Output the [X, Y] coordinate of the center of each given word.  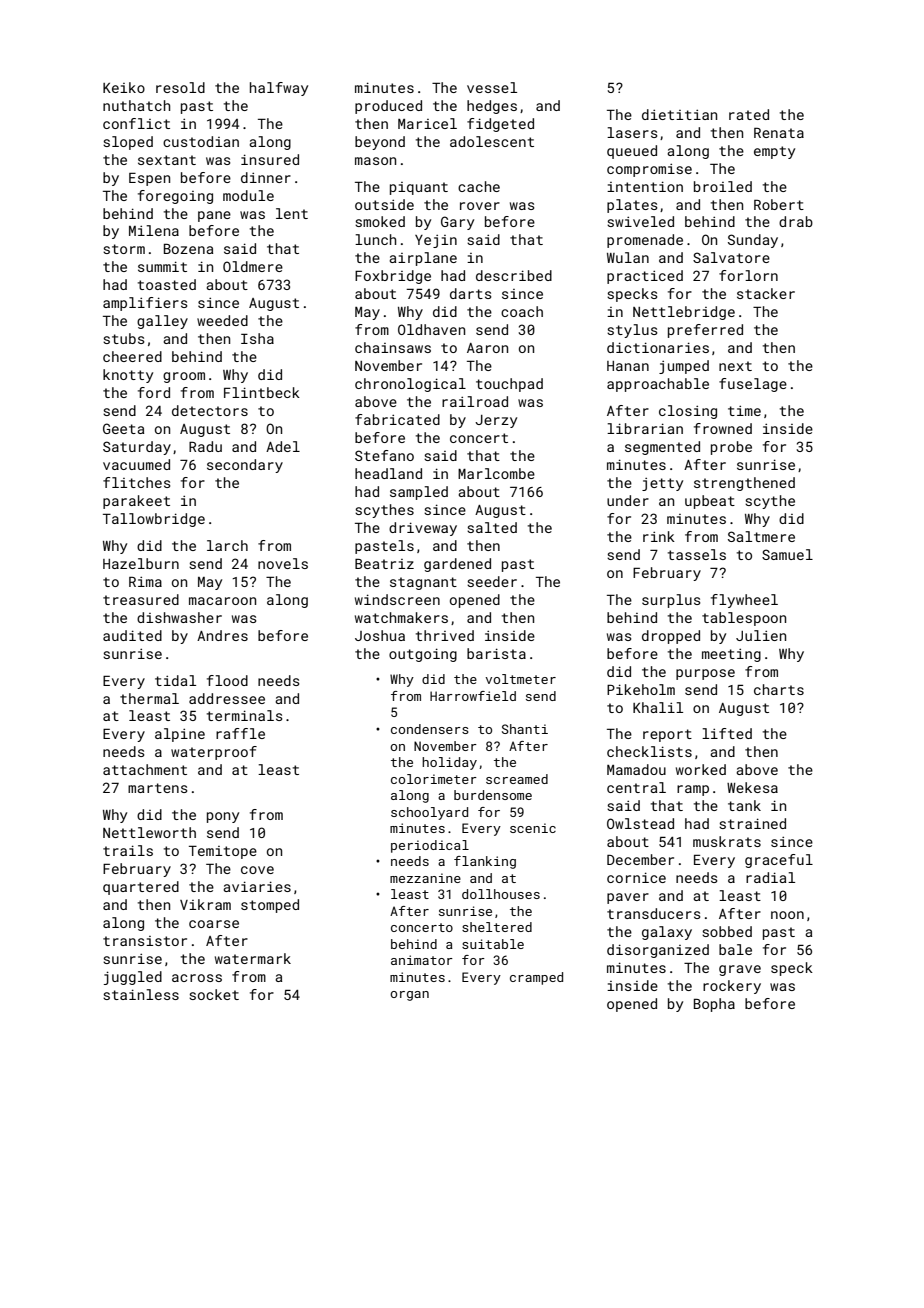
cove [257, 870]
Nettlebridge [684, 313]
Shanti [525, 729]
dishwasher [179, 617]
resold [180, 87]
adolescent [492, 141]
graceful [779, 861]
